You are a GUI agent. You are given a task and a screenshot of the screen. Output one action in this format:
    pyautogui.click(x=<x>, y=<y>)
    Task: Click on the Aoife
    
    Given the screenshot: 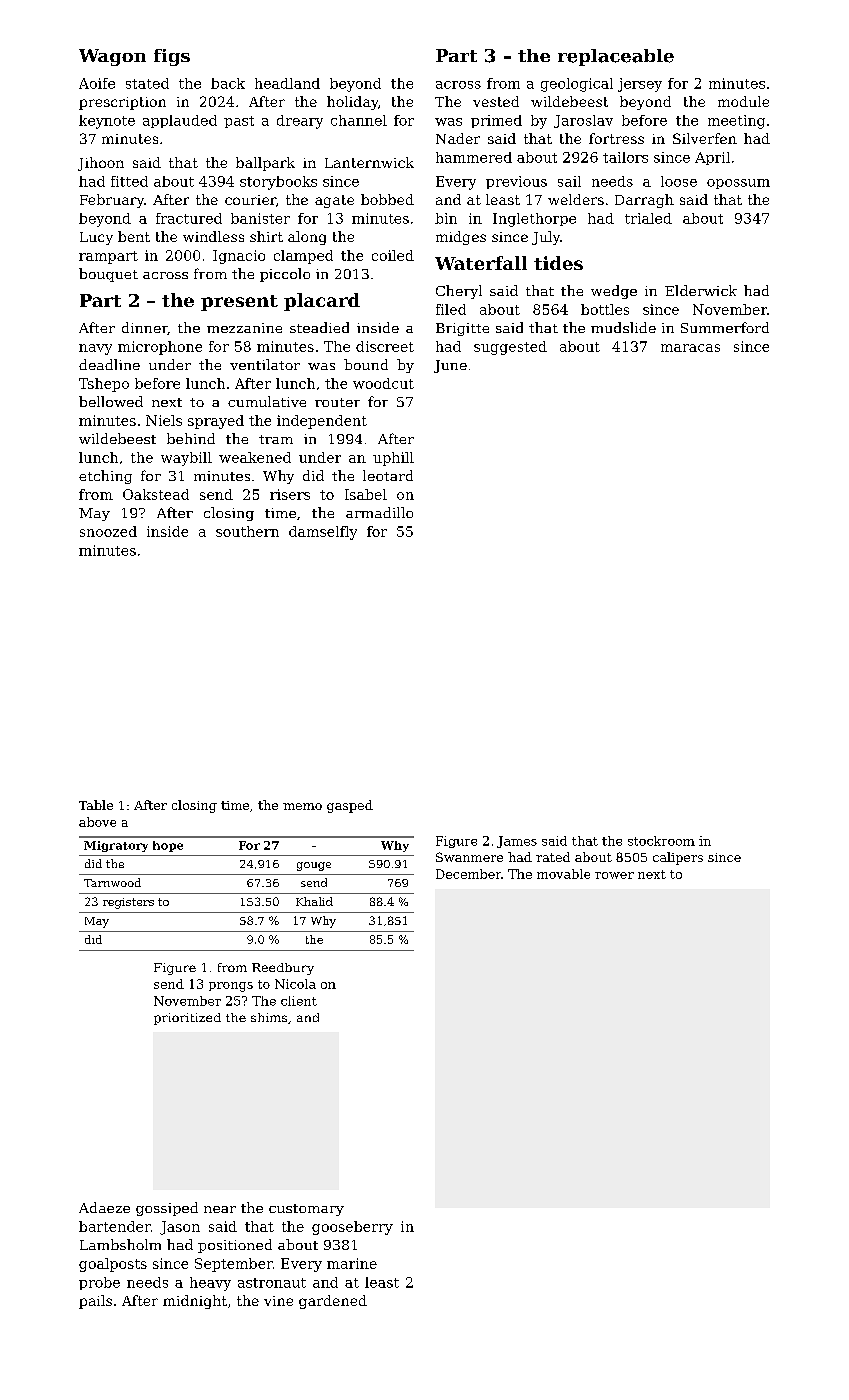 What is the action you would take?
    pyautogui.click(x=97, y=83)
